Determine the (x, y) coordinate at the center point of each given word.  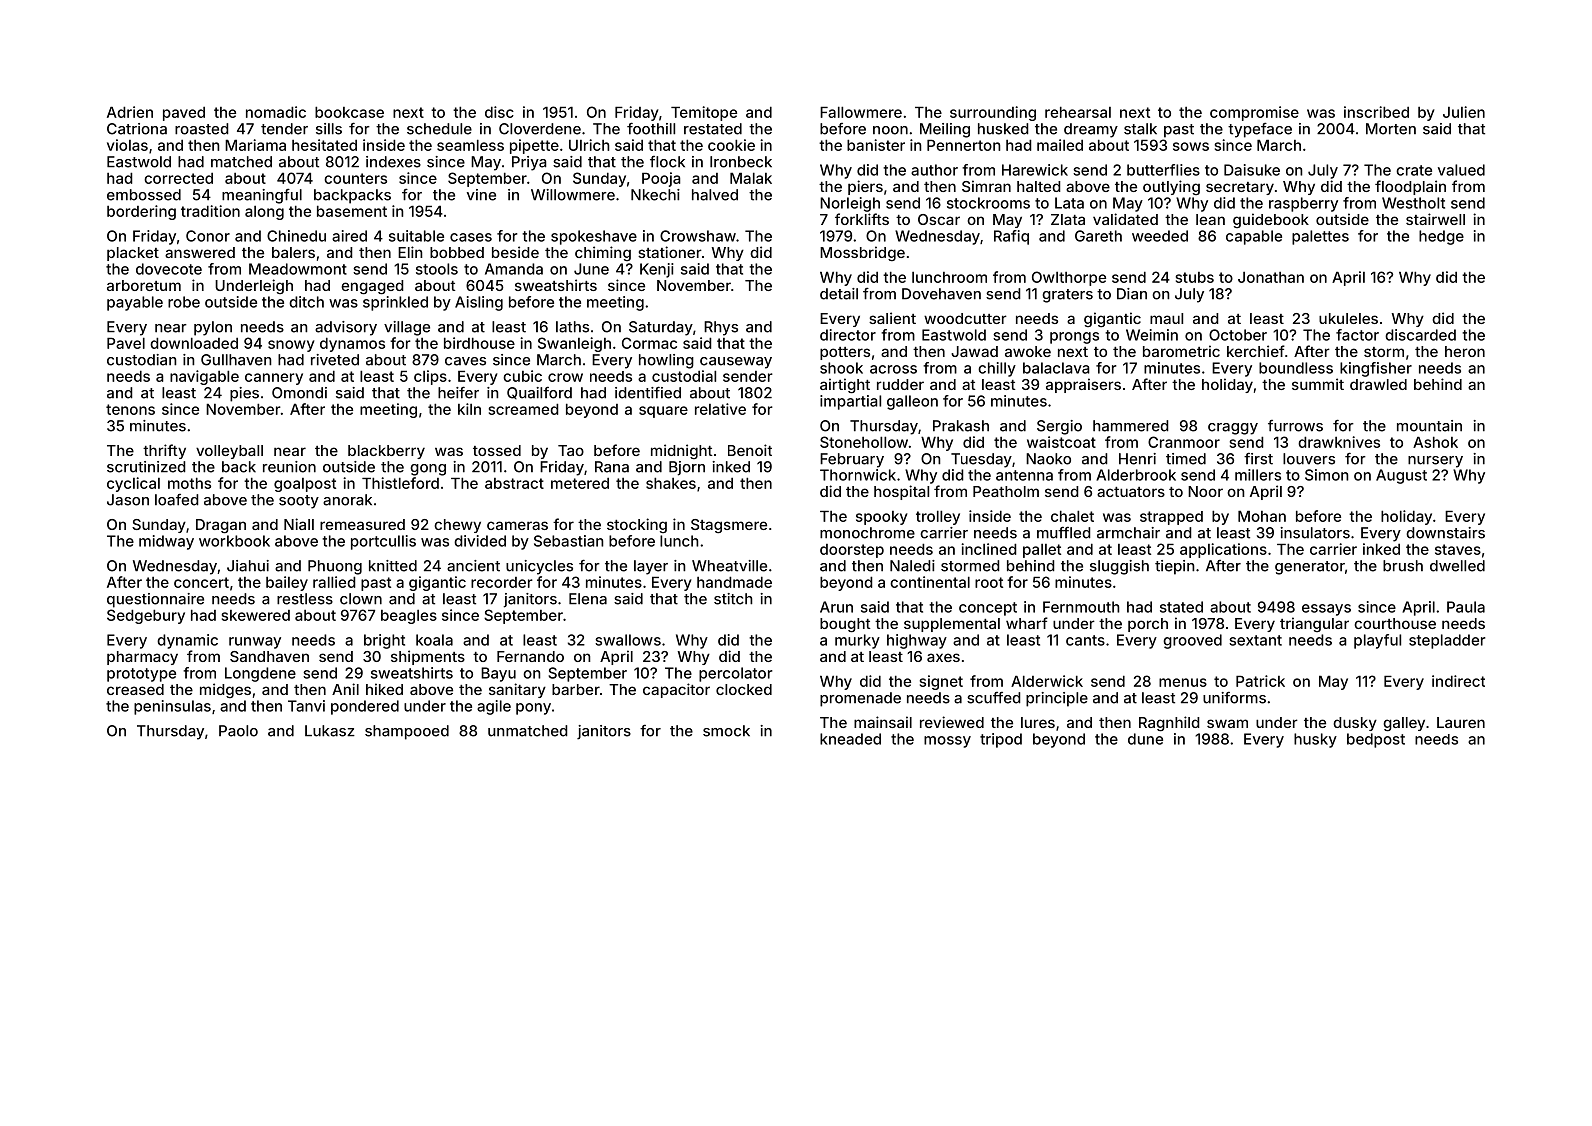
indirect (1458, 681)
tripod (1001, 740)
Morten (1391, 129)
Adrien (130, 112)
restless (305, 599)
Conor (208, 236)
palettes (1320, 237)
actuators (1131, 492)
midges (225, 690)
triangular (1314, 624)
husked (1003, 129)
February (852, 460)
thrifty (164, 451)
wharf (1027, 623)
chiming (603, 253)
